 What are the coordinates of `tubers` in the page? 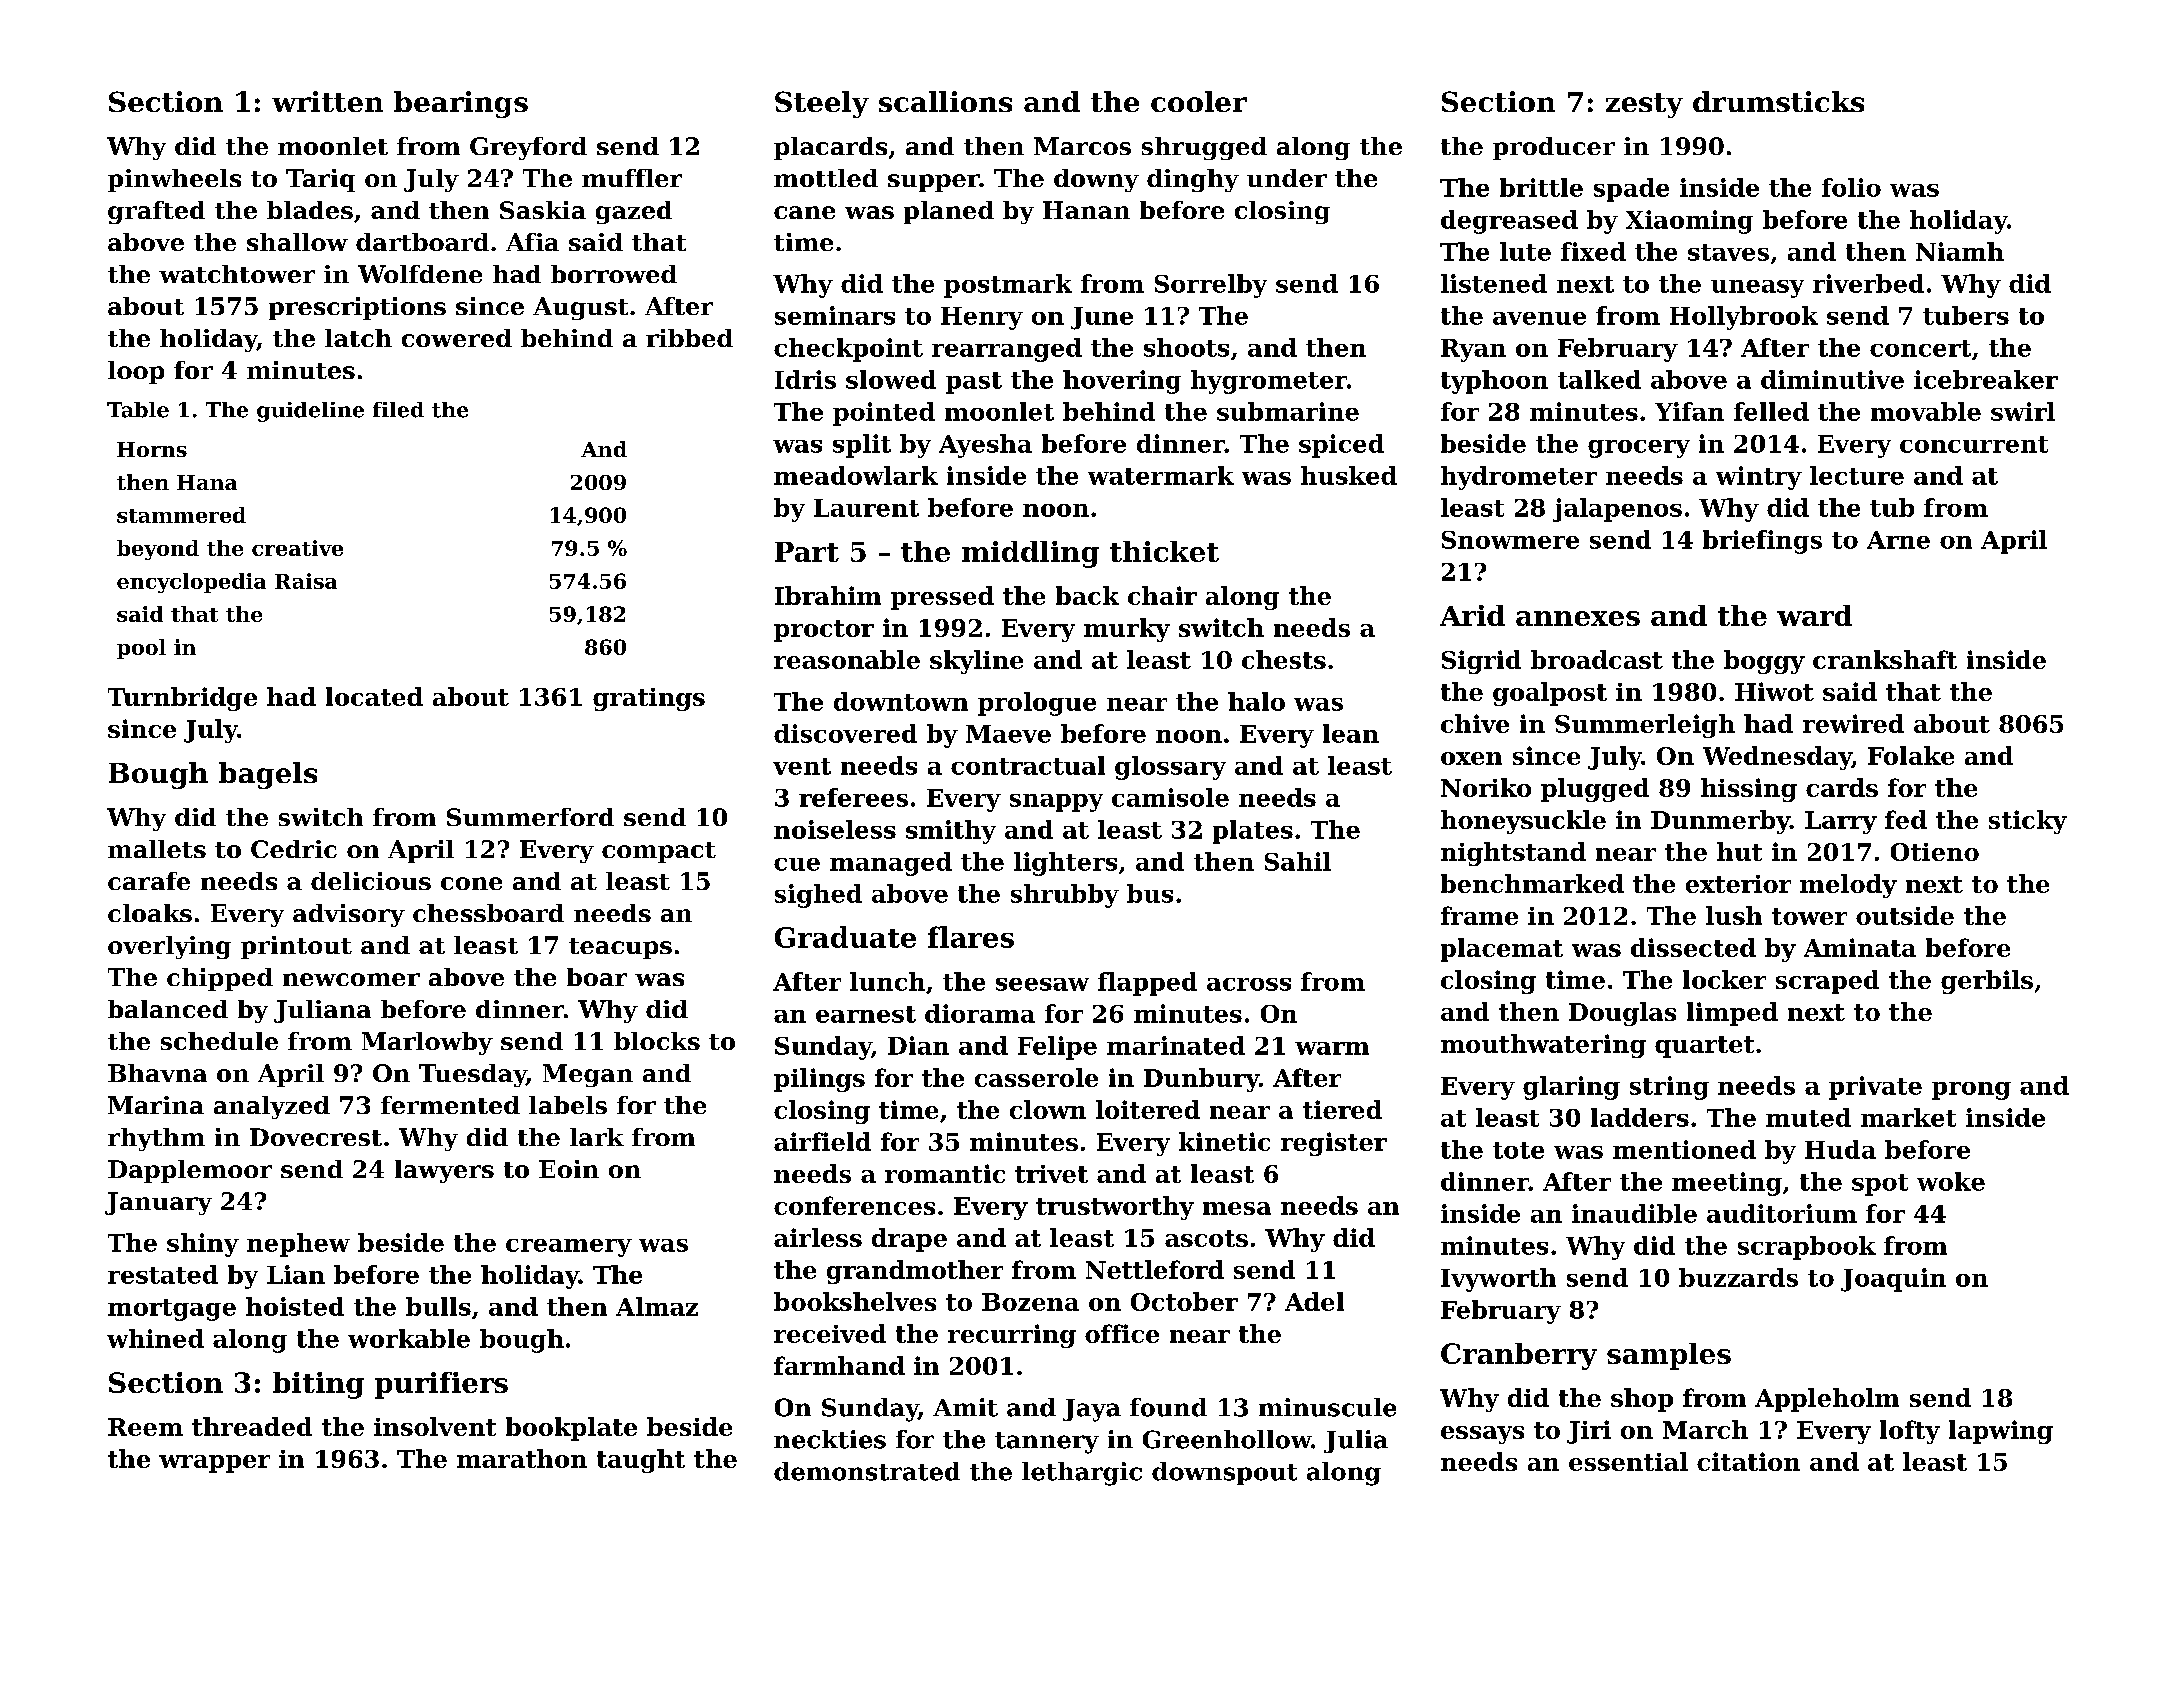 It's located at (1966, 315).
